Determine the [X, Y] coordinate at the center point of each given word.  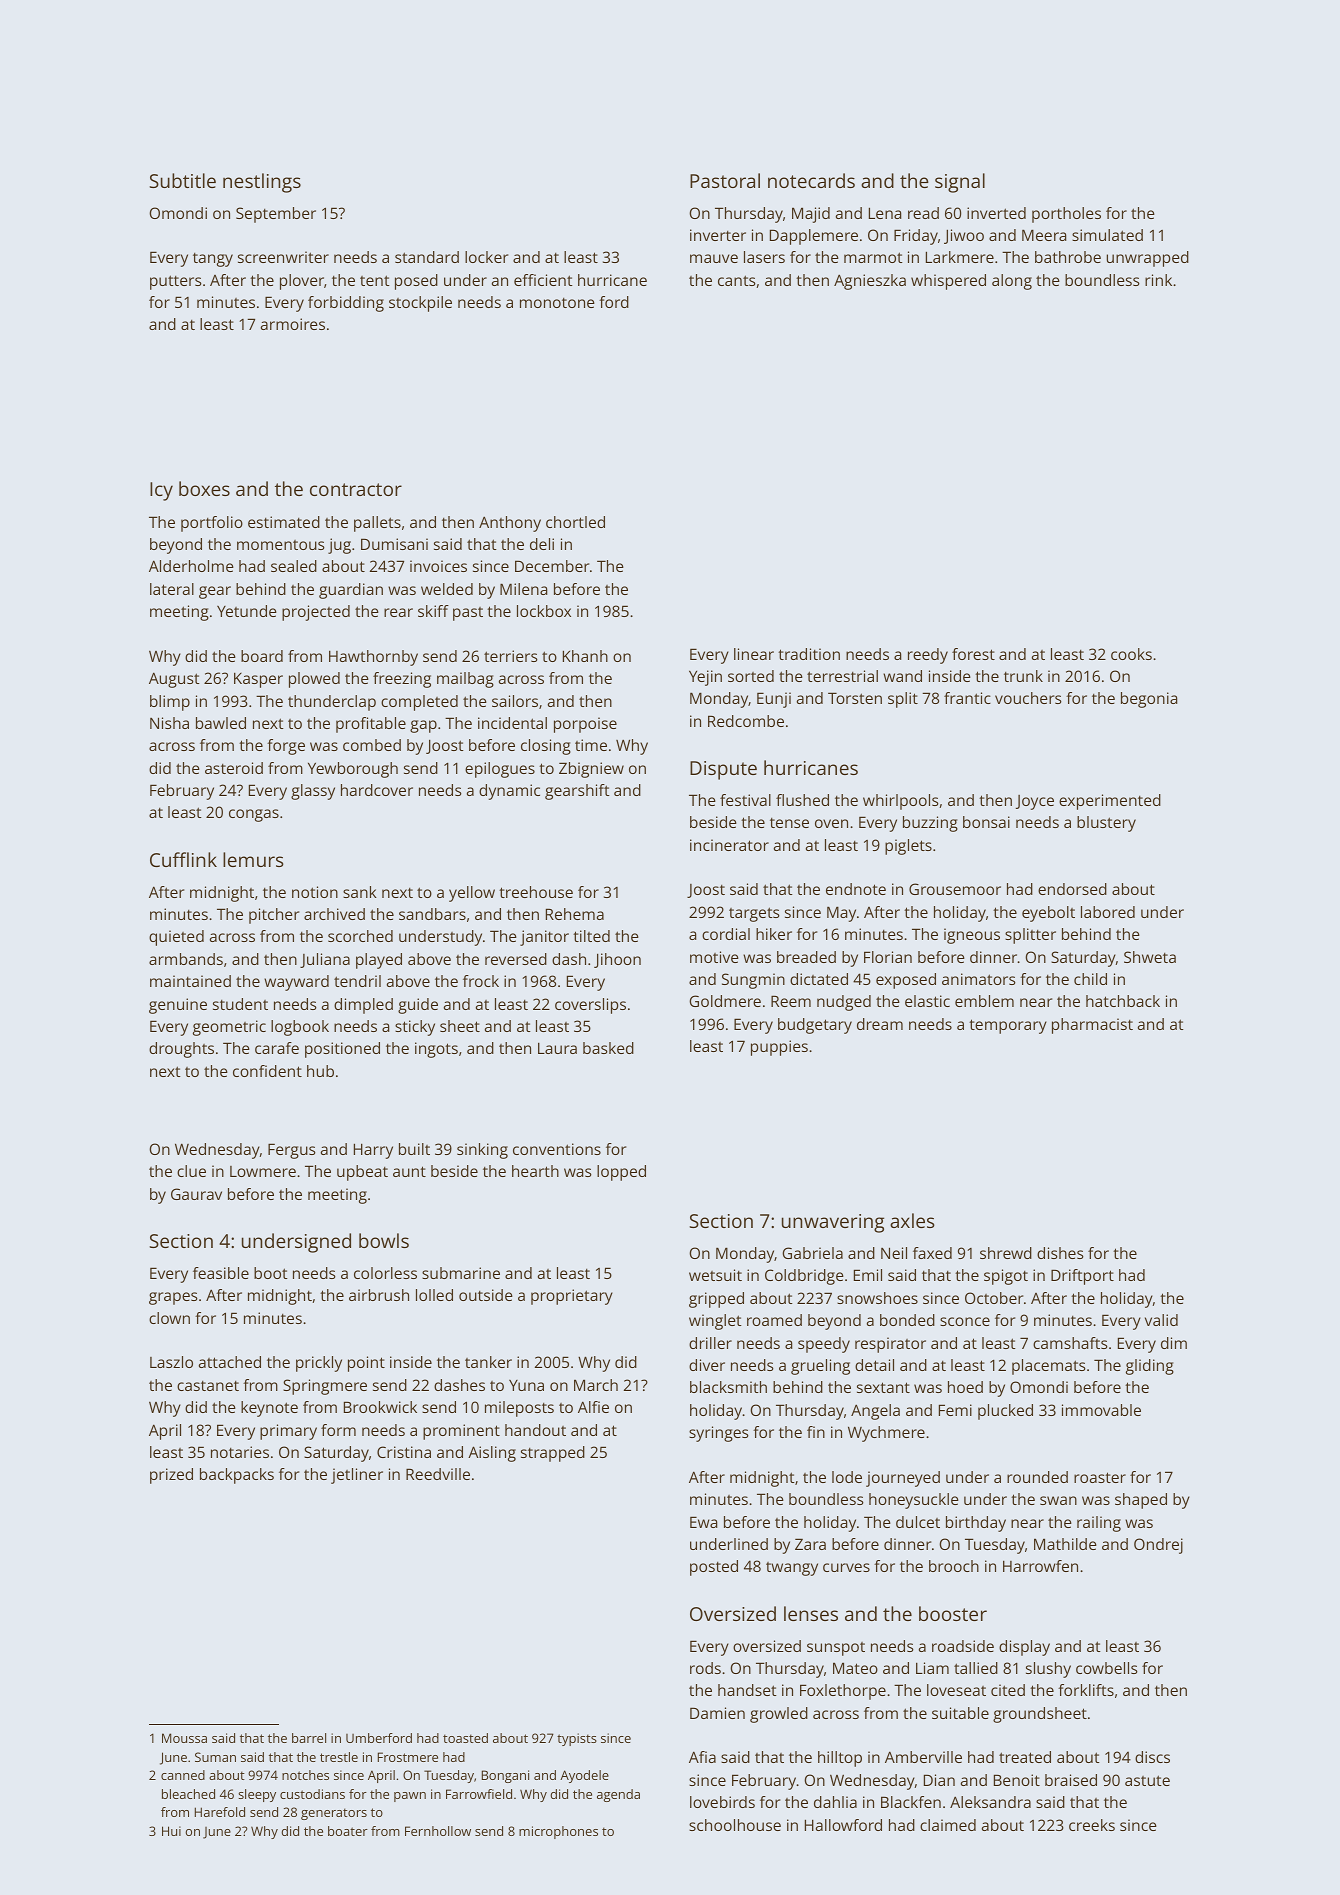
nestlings [262, 183]
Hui [171, 1831]
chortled [575, 522]
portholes [1066, 215]
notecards [811, 180]
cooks [1131, 654]
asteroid [234, 768]
